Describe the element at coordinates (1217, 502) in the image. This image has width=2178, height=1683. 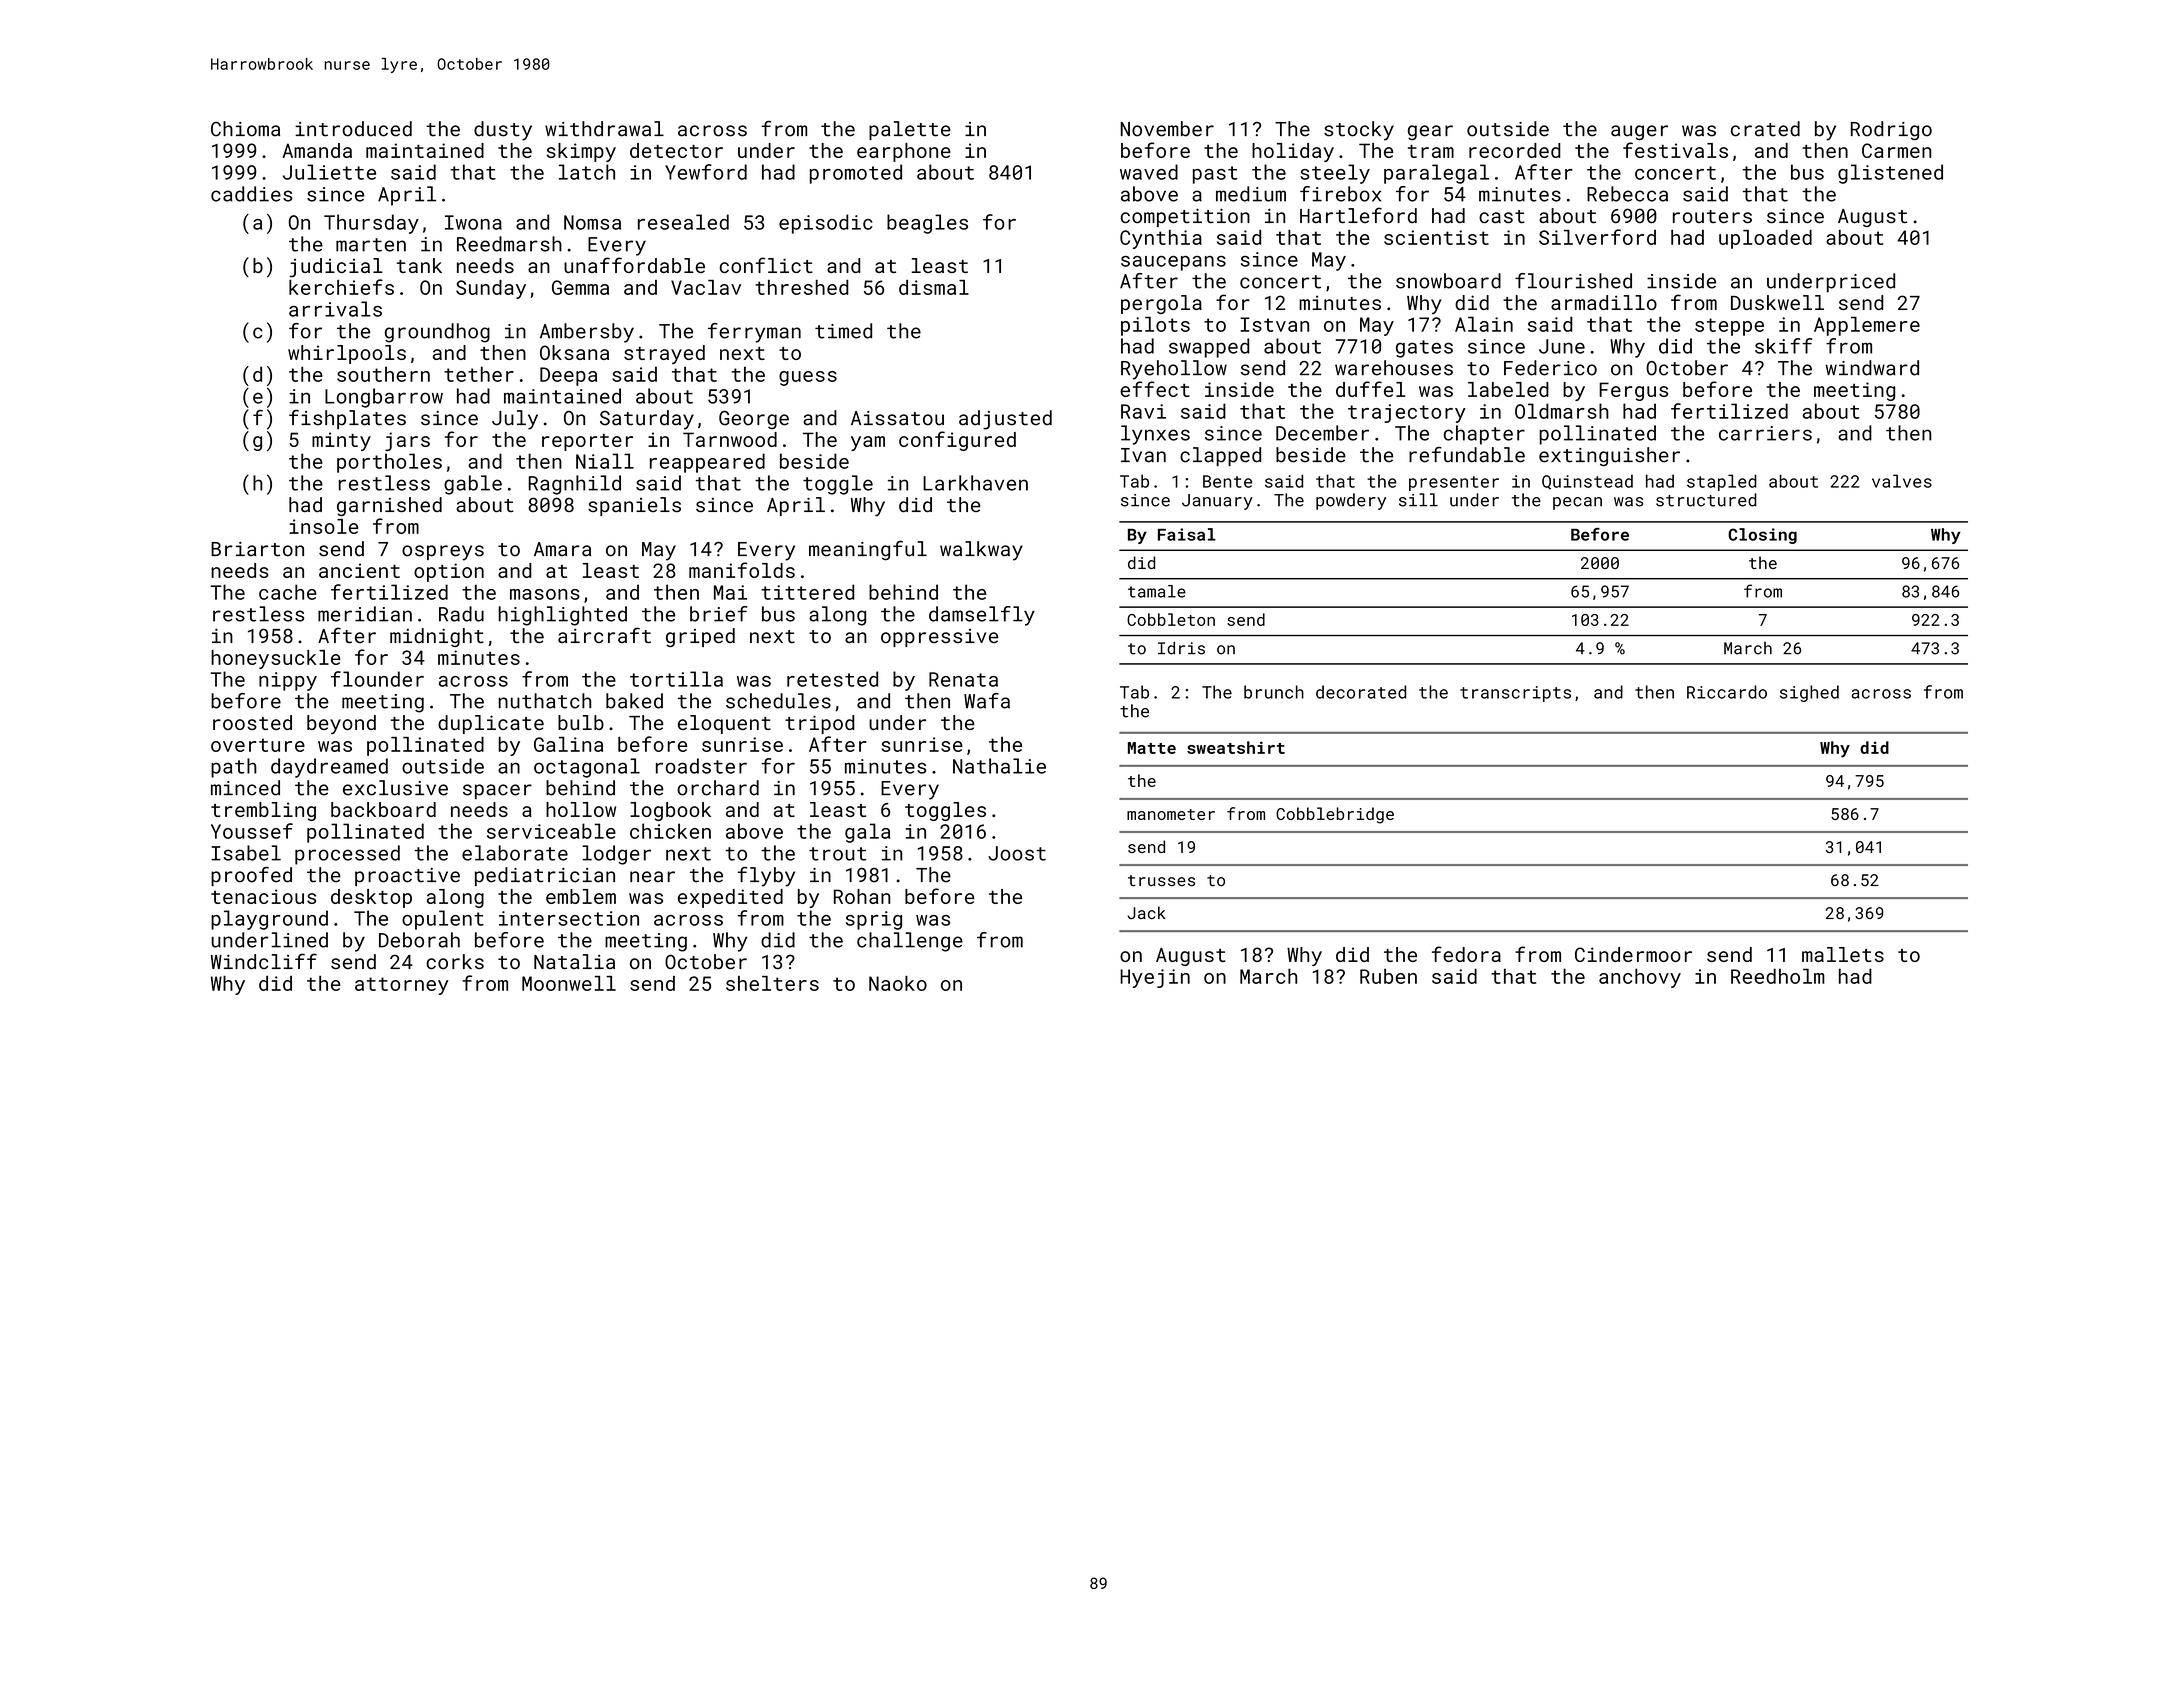
I see `January` at that location.
